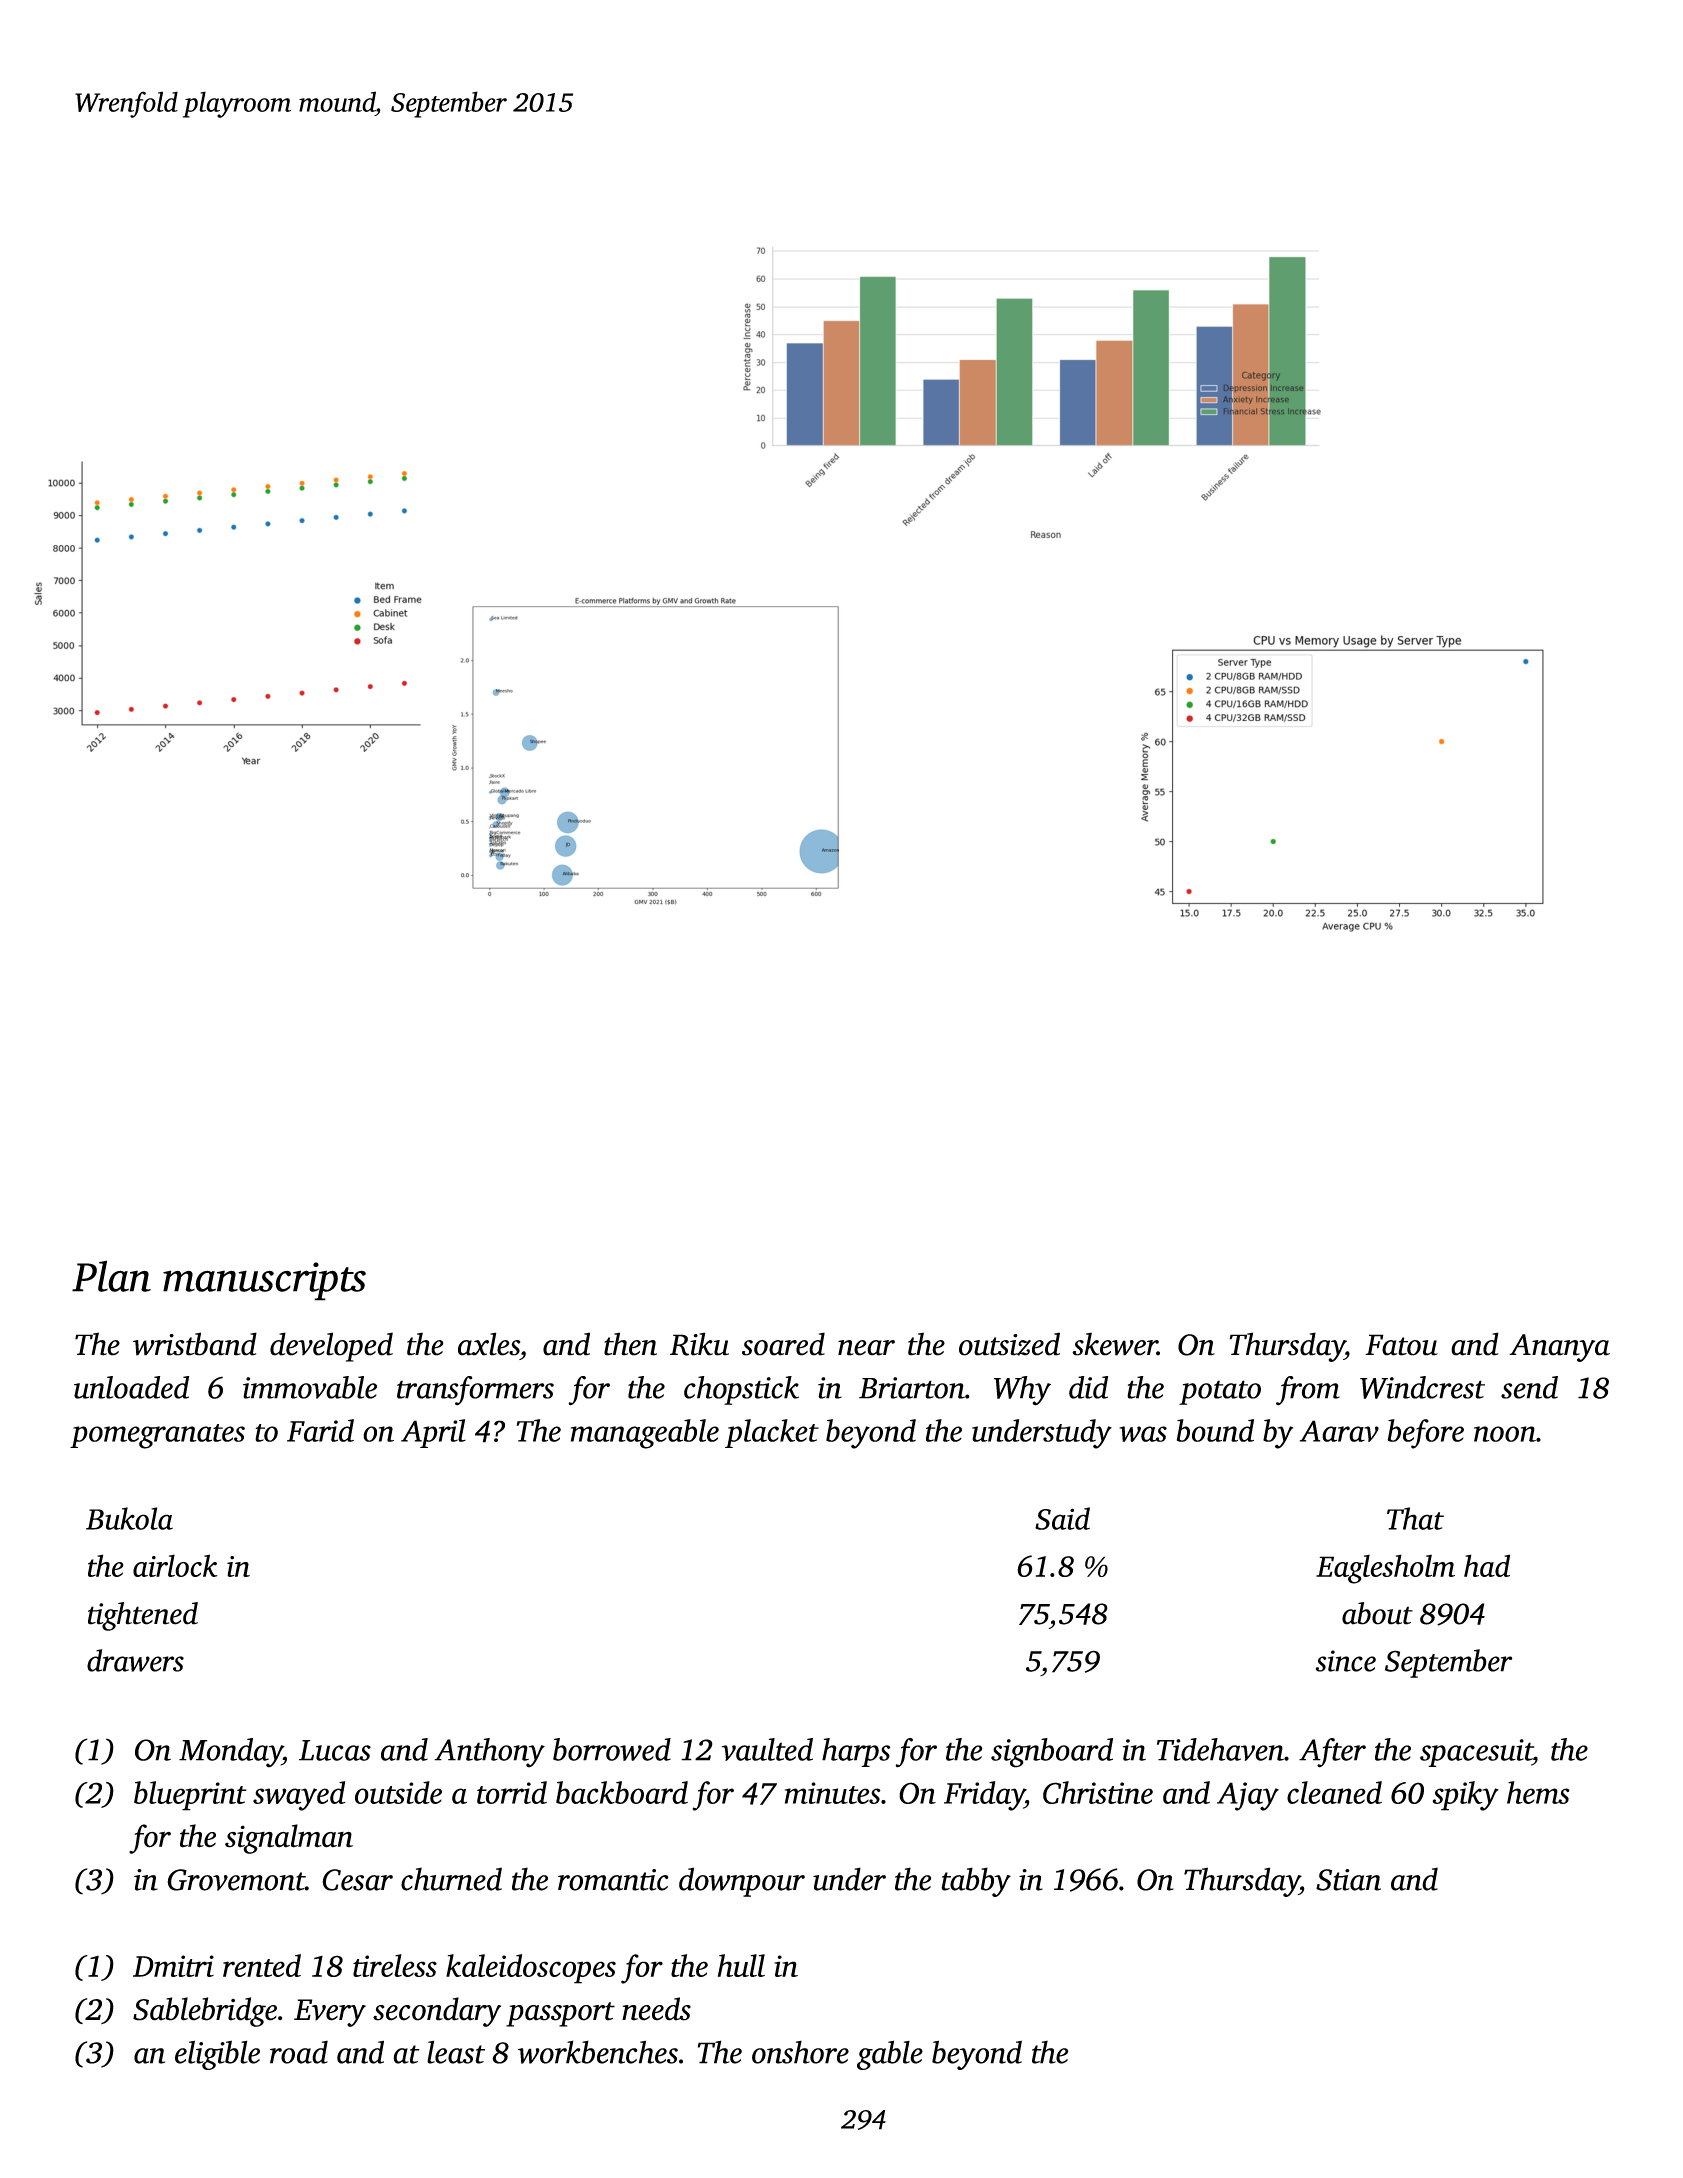 This document has width=1683, height=2178. What do you see at coordinates (1559, 1348) in the document?
I see `Ananya` at bounding box center [1559, 1348].
